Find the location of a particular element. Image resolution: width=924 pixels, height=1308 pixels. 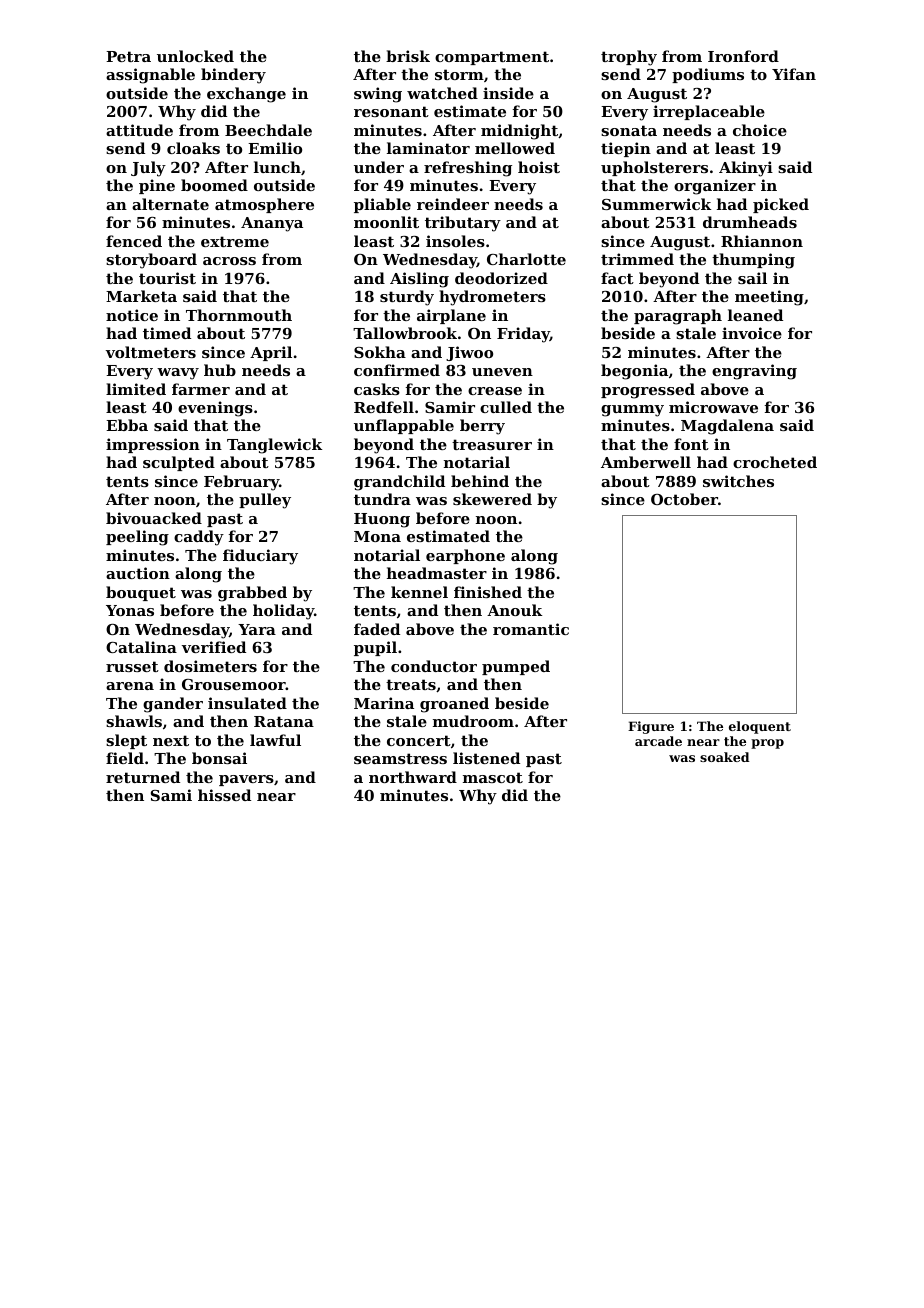

bivouacked is located at coordinates (154, 518).
